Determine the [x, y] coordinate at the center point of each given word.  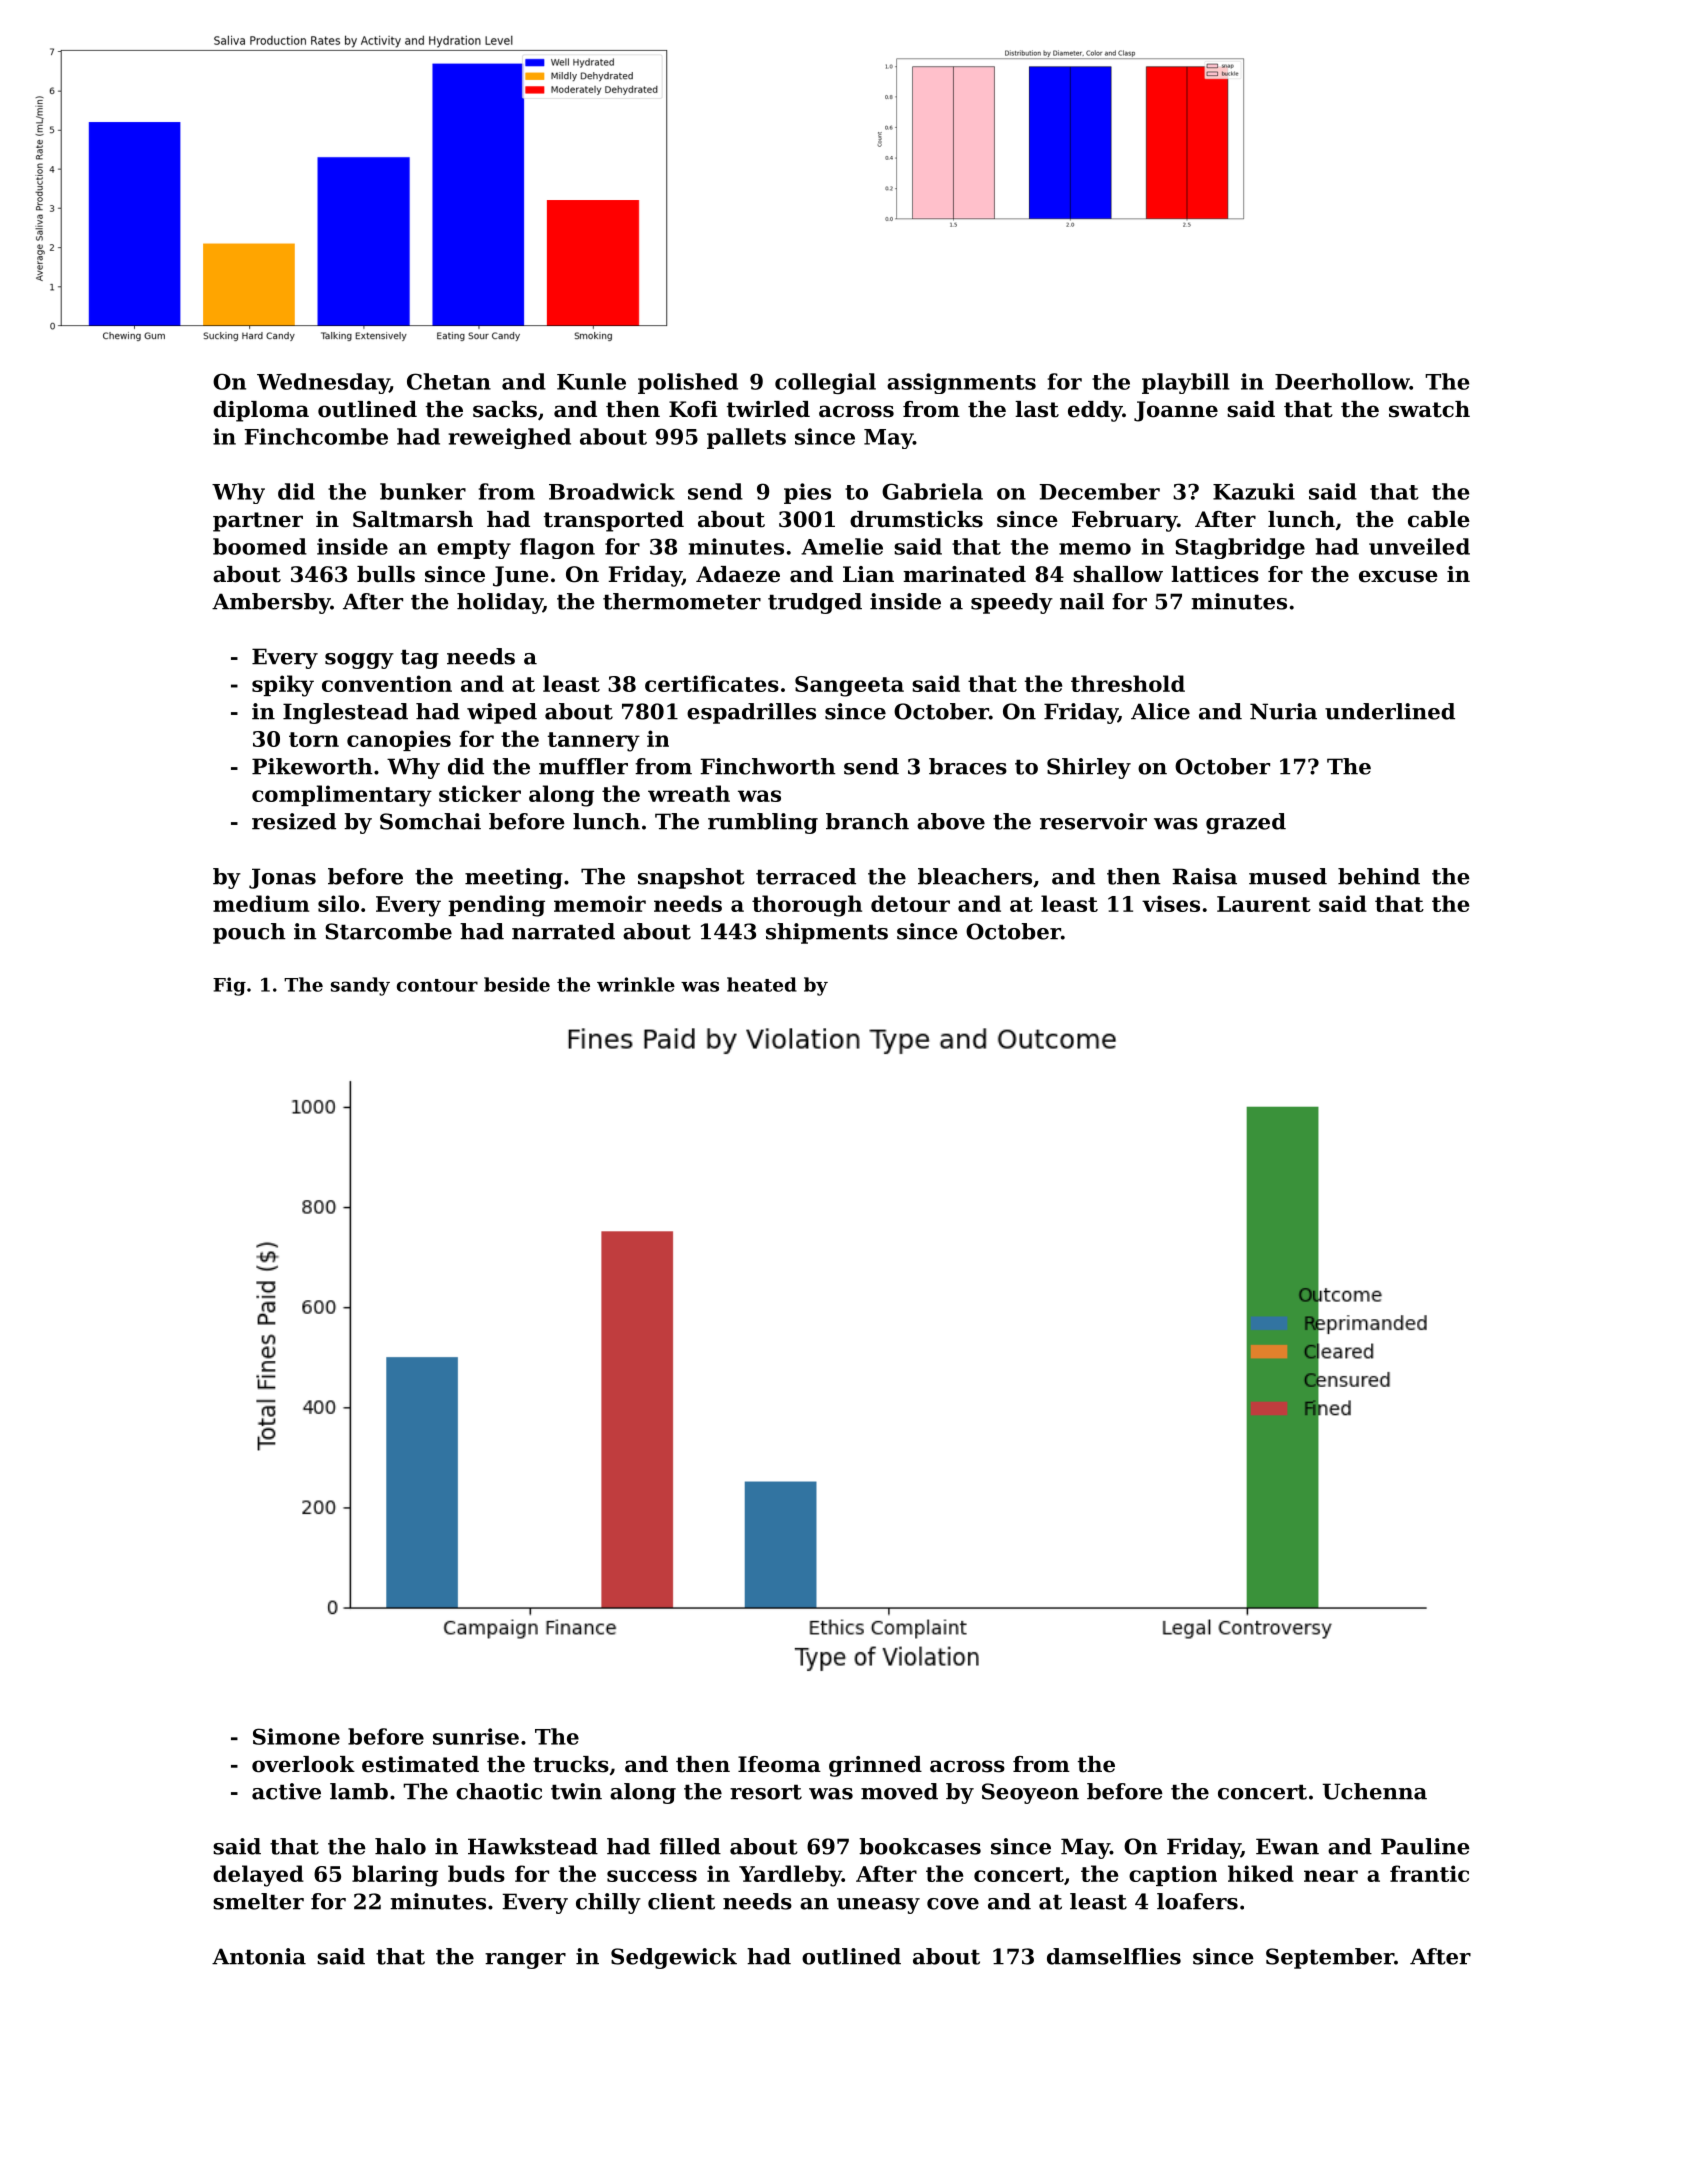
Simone [296, 1736]
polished [688, 383]
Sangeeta [849, 686]
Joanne [1176, 411]
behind [1379, 876]
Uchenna [1374, 1791]
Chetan [449, 381]
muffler [583, 766]
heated [762, 984]
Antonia [259, 1956]
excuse [1398, 576]
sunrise [476, 1736]
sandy [360, 986]
